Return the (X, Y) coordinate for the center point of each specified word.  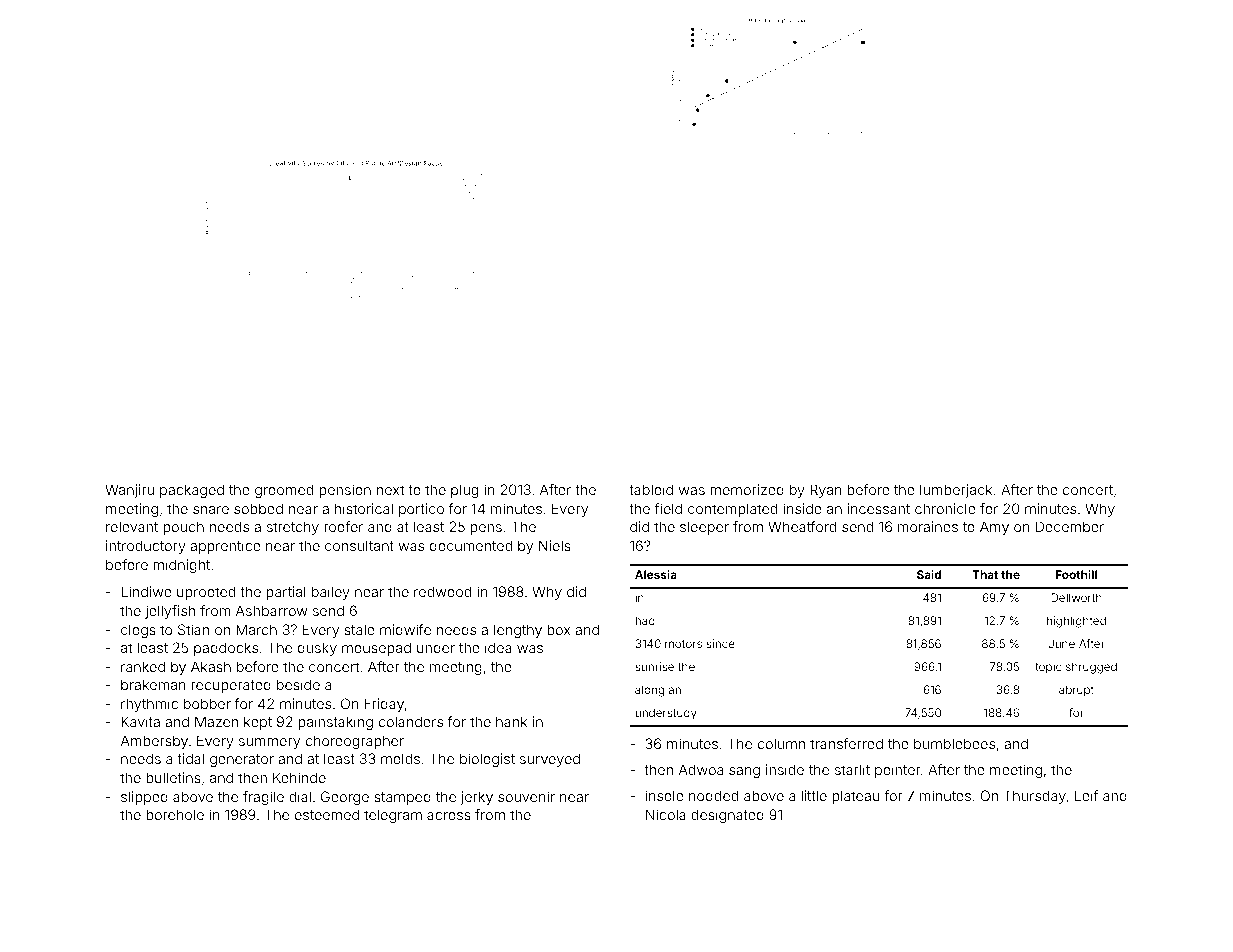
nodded (713, 795)
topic (1048, 667)
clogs (138, 631)
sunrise (654, 666)
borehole (175, 814)
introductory (146, 547)
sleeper (704, 528)
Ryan (826, 491)
